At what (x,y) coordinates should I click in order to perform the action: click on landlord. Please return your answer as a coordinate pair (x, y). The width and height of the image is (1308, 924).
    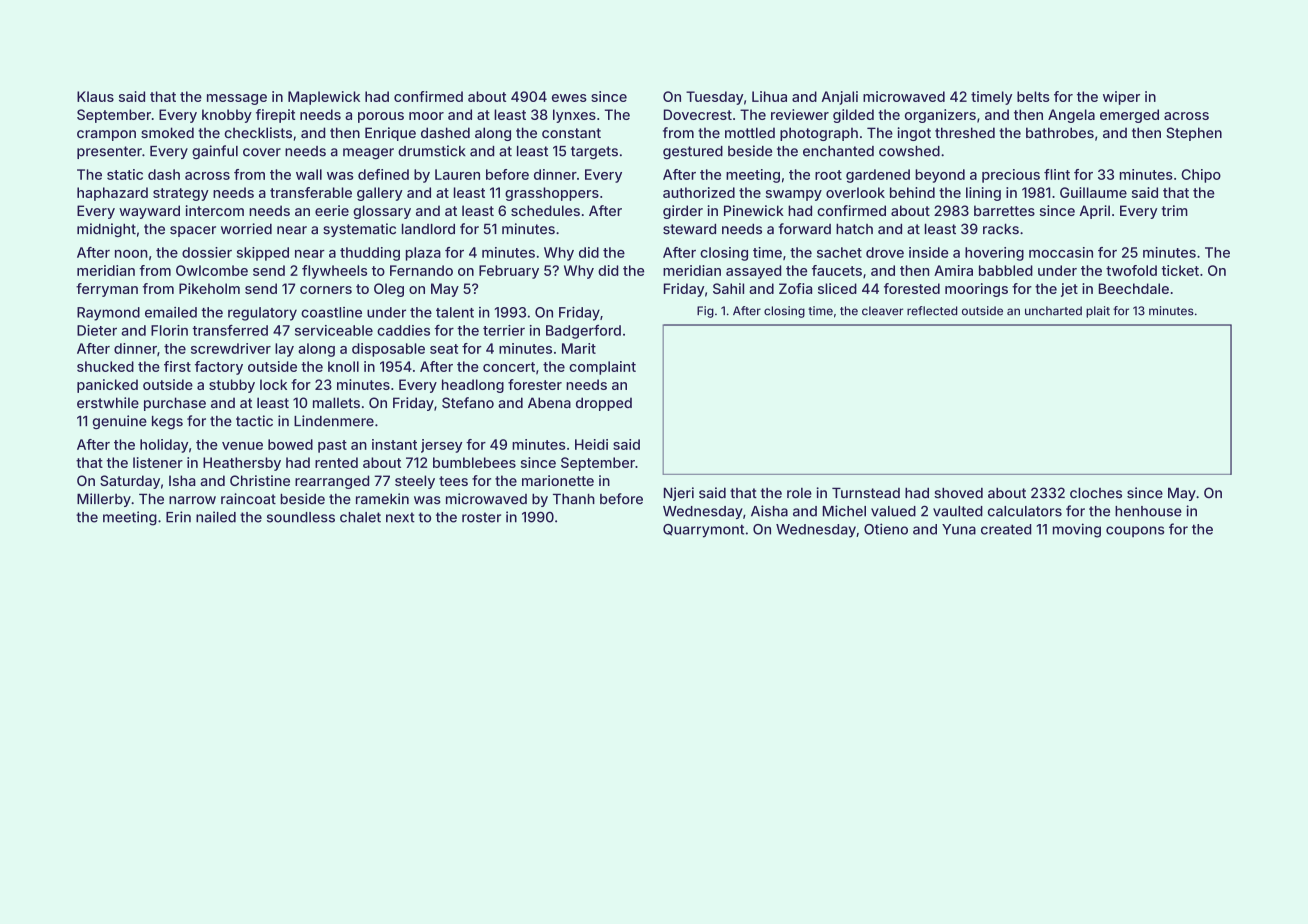
    Looking at the image, I should click on (428, 229).
